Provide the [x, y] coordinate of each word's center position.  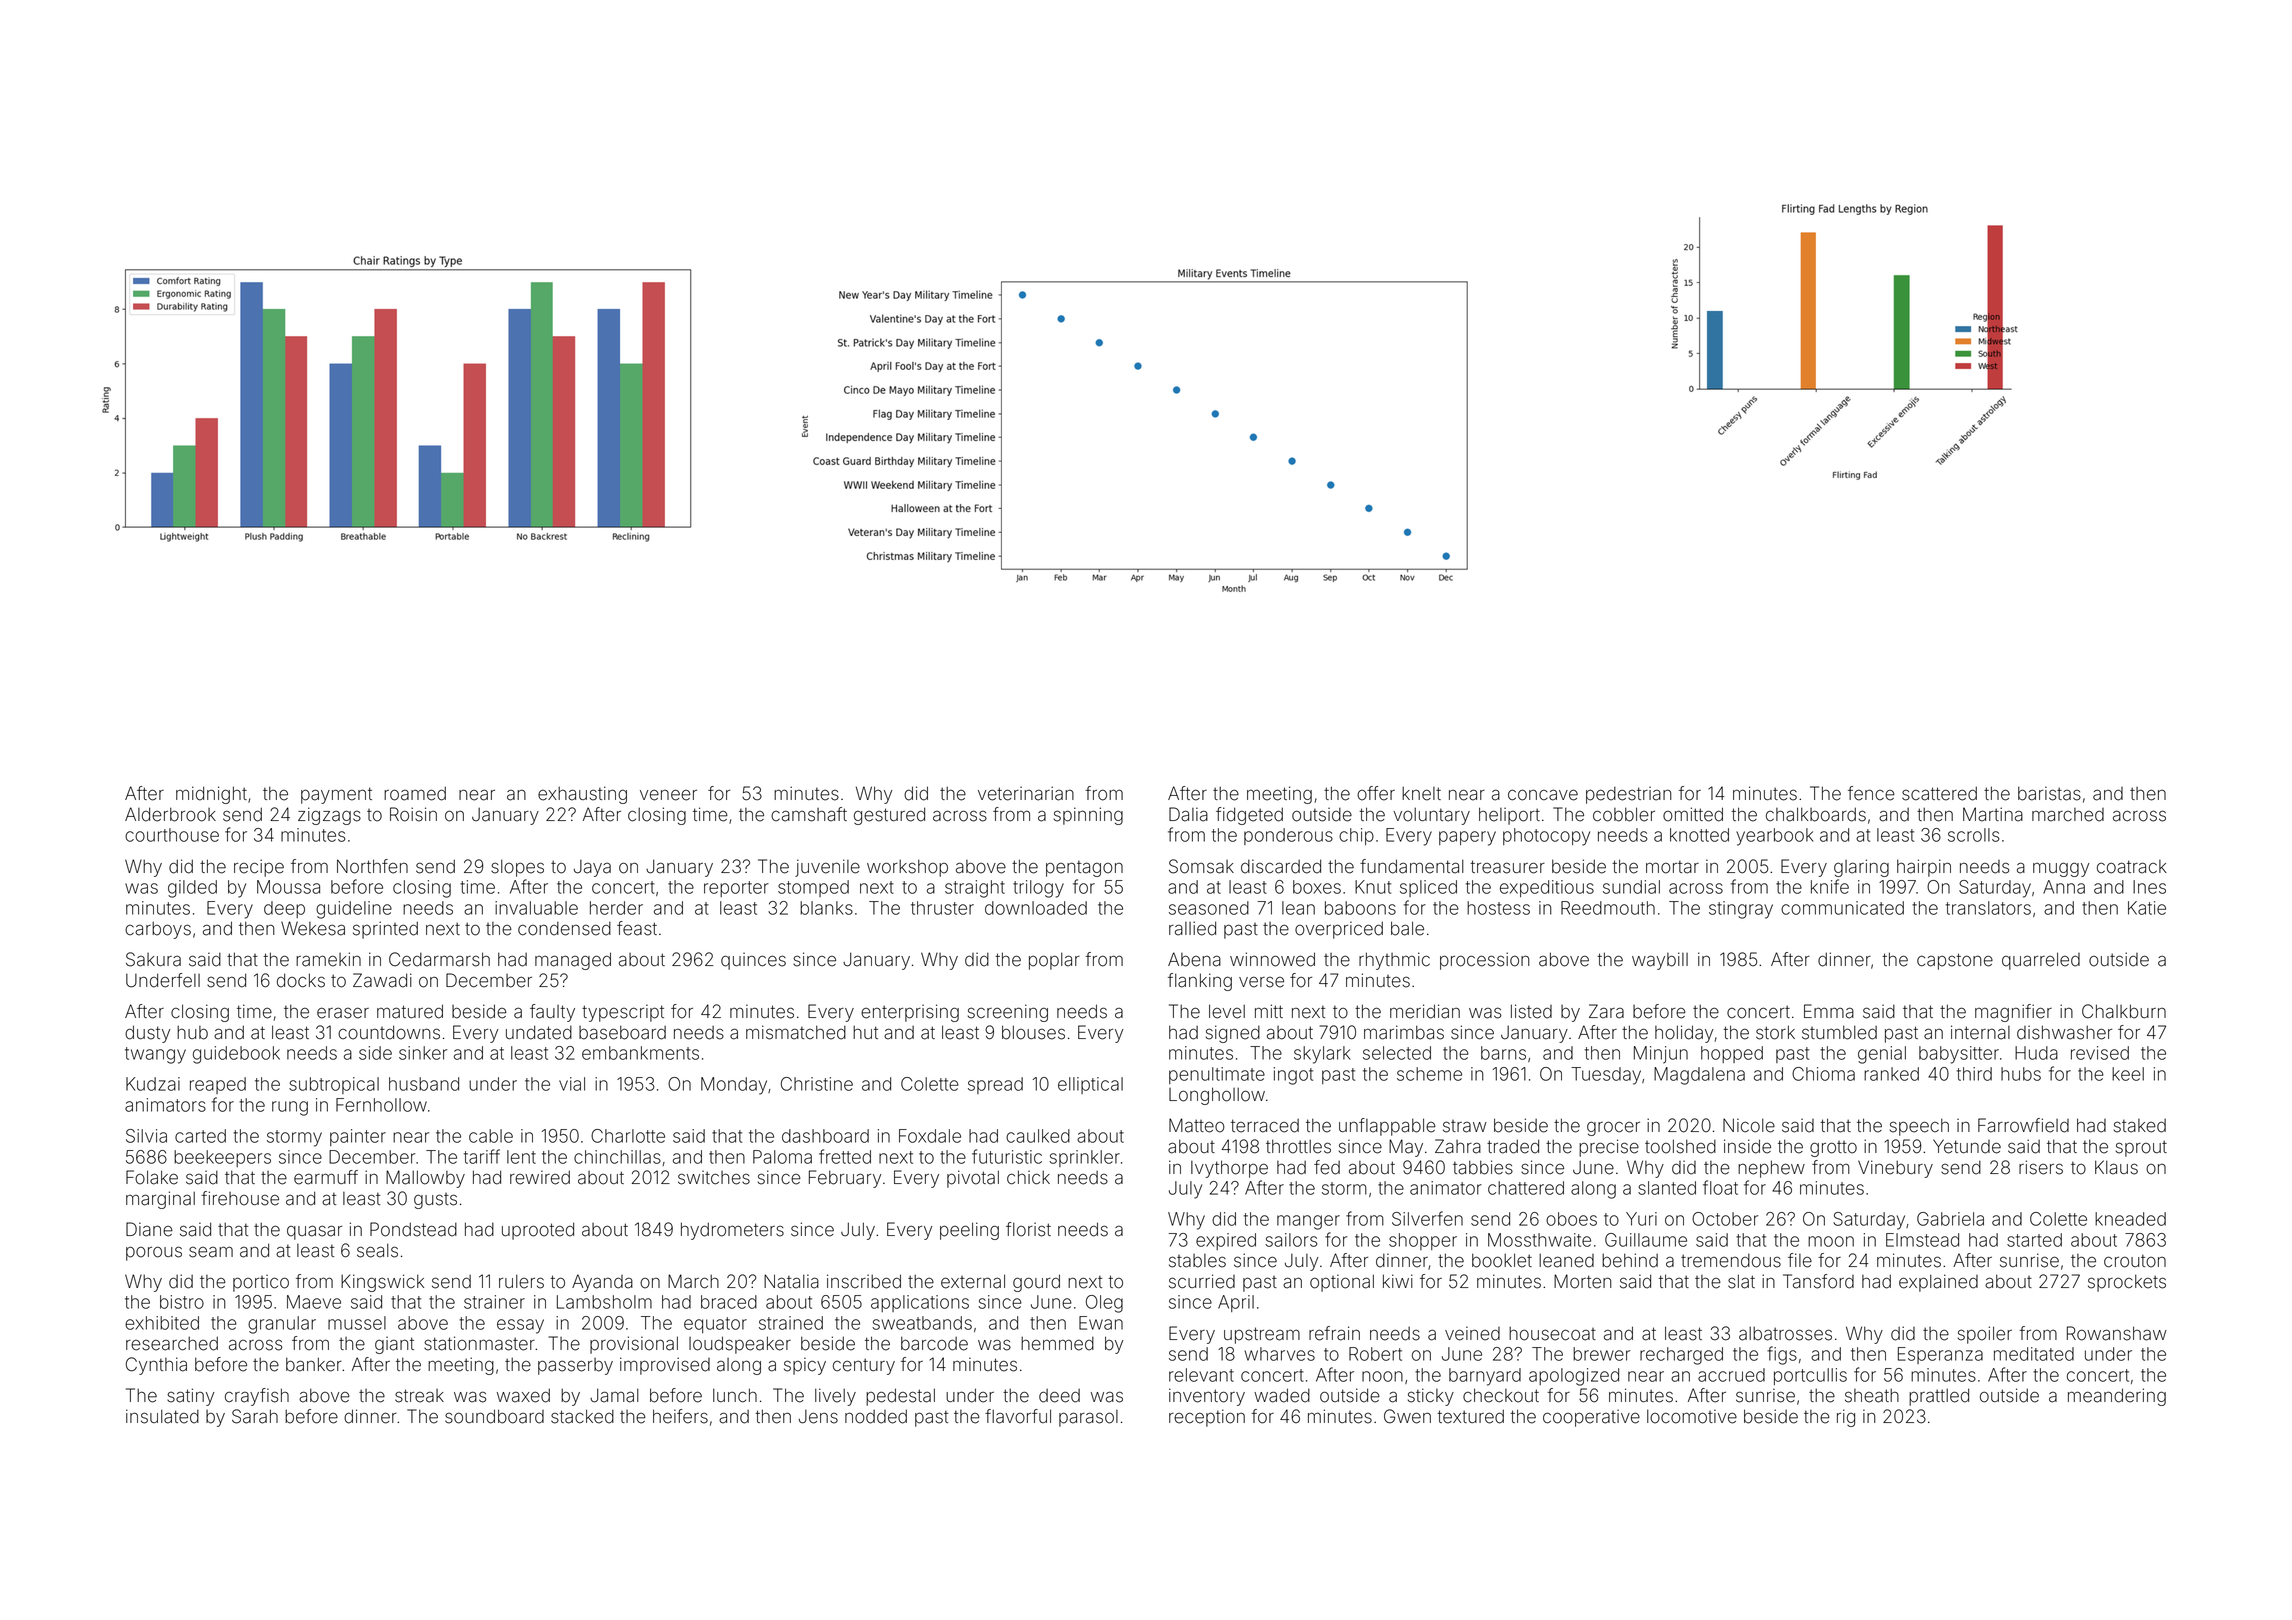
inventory [1207, 1397]
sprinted [385, 930]
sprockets [2127, 1283]
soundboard [494, 1416]
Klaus [2116, 1167]
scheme [1429, 1074]
